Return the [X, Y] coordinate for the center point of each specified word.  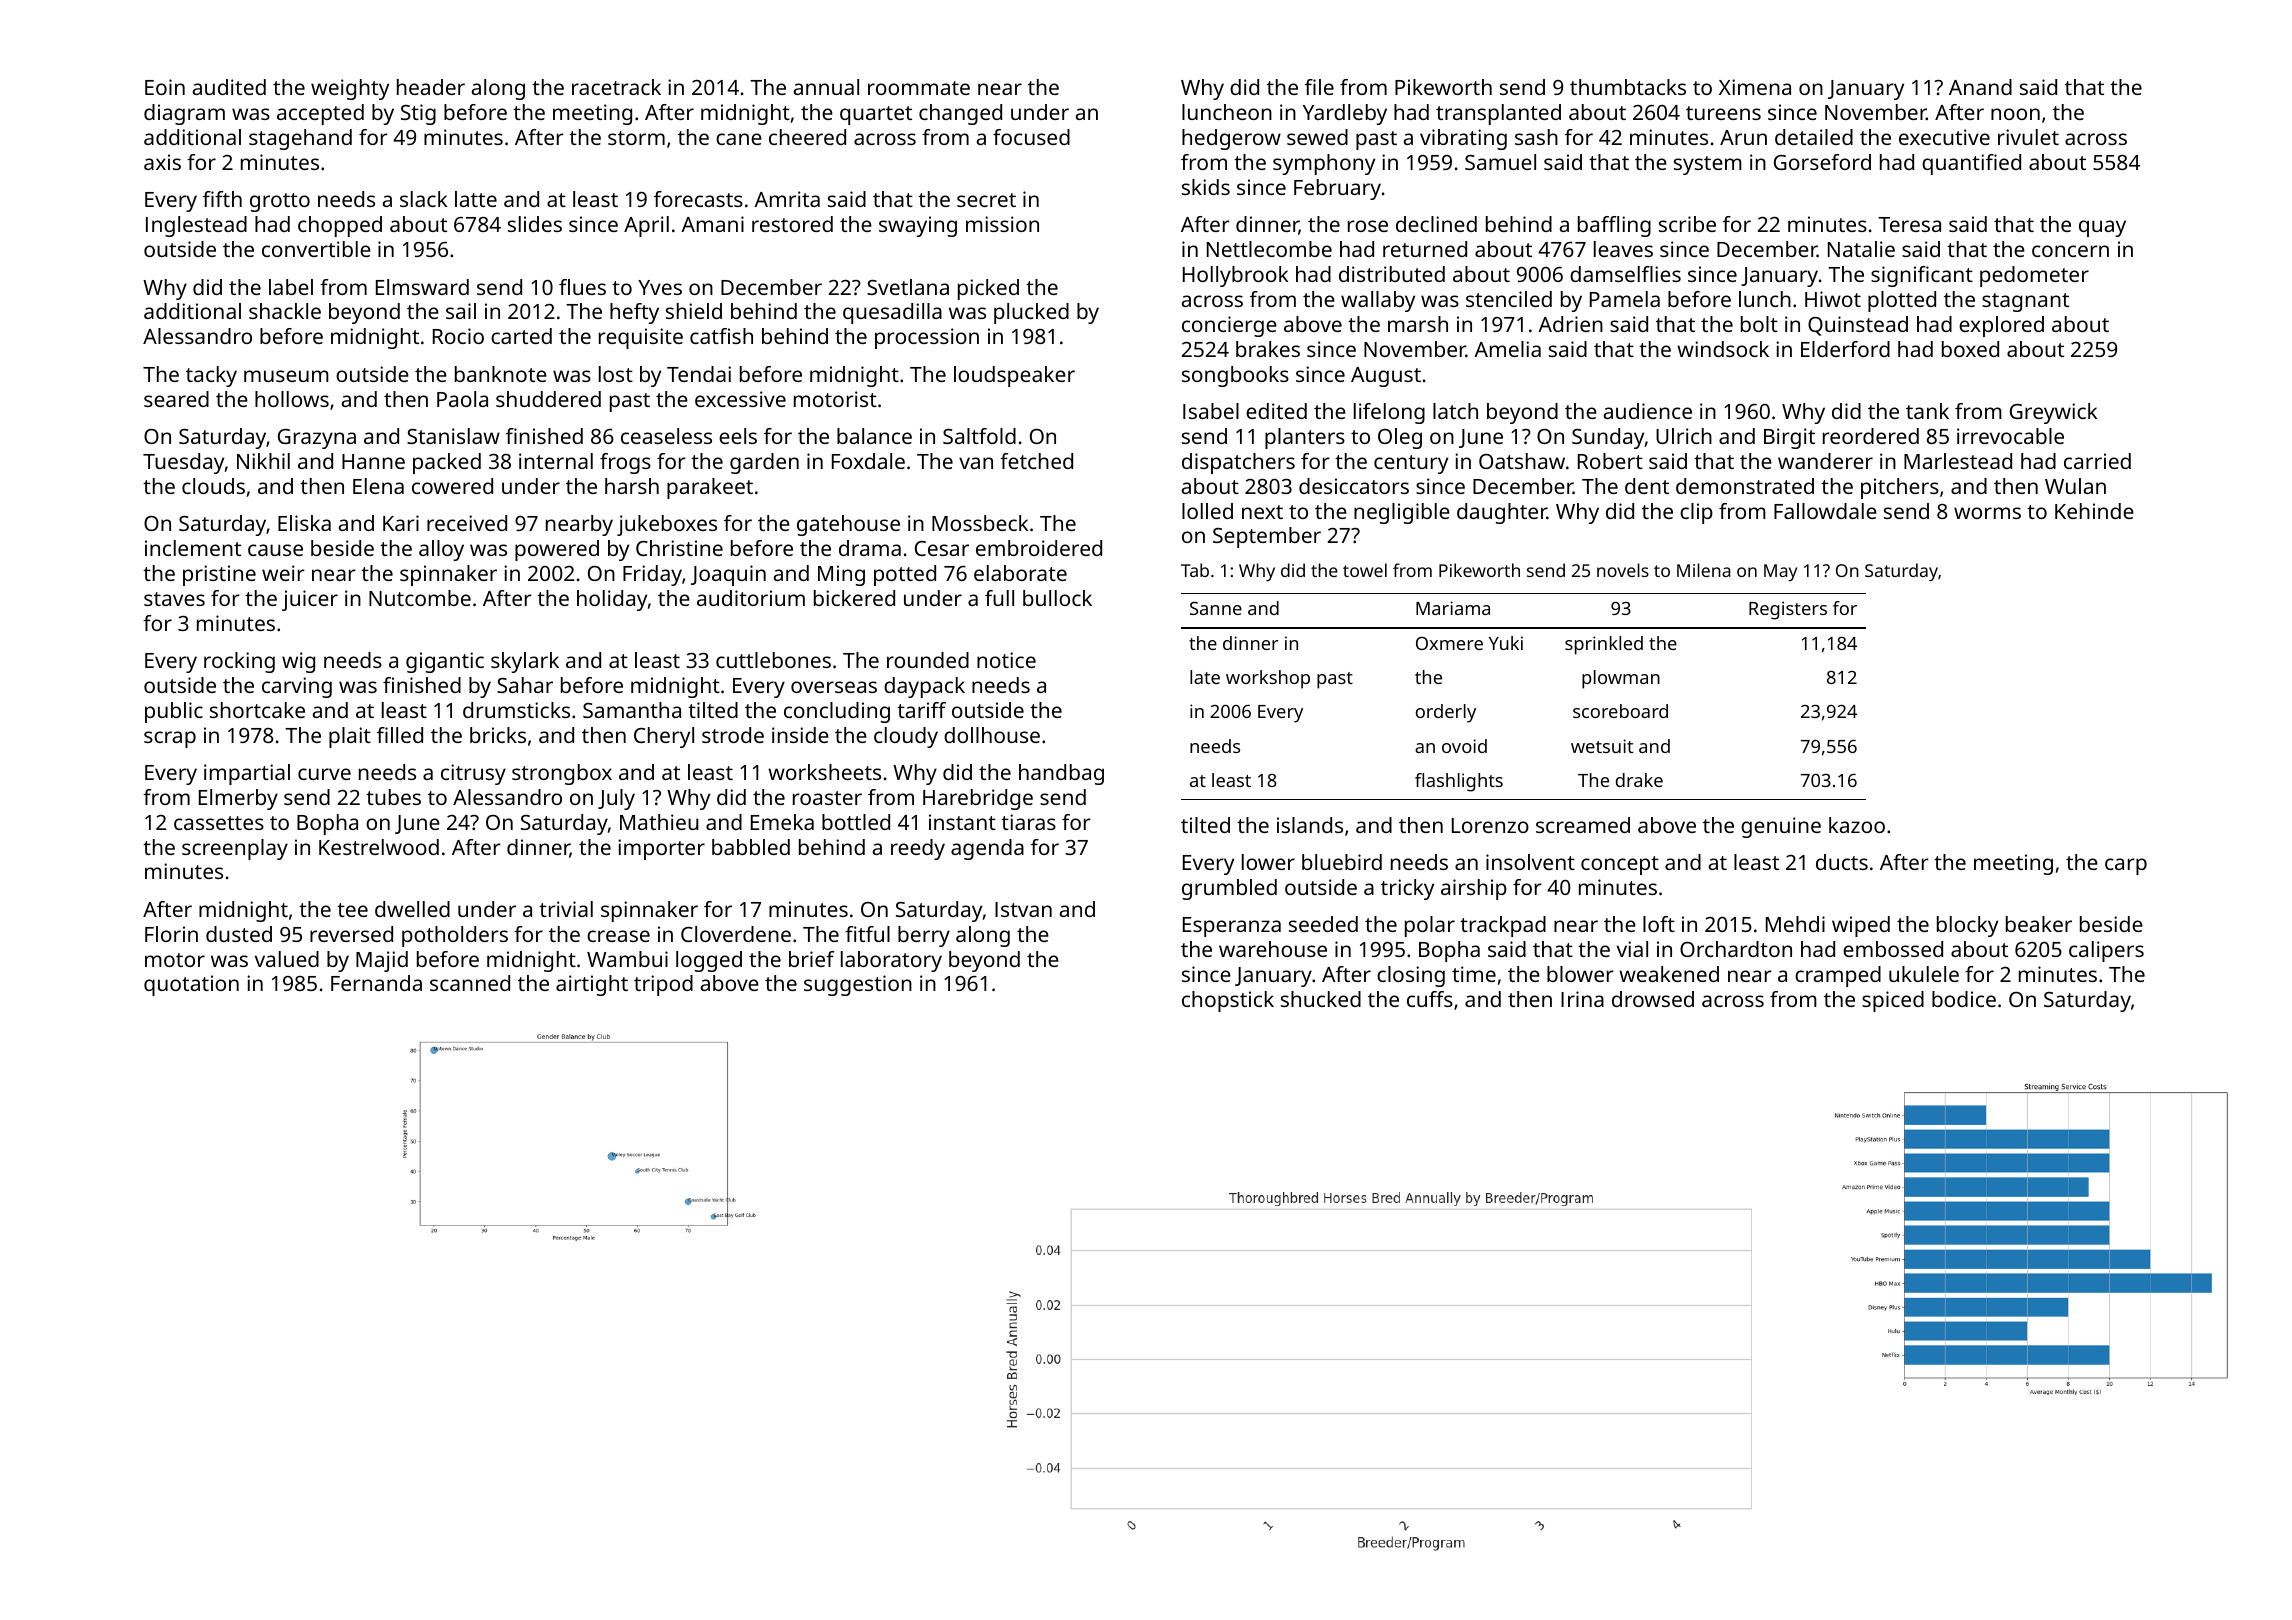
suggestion [858, 985]
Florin [171, 934]
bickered [854, 598]
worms [1987, 513]
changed [960, 114]
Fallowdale [1825, 511]
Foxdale [868, 461]
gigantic [445, 662]
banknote [501, 374]
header [431, 87]
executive [1944, 137]
